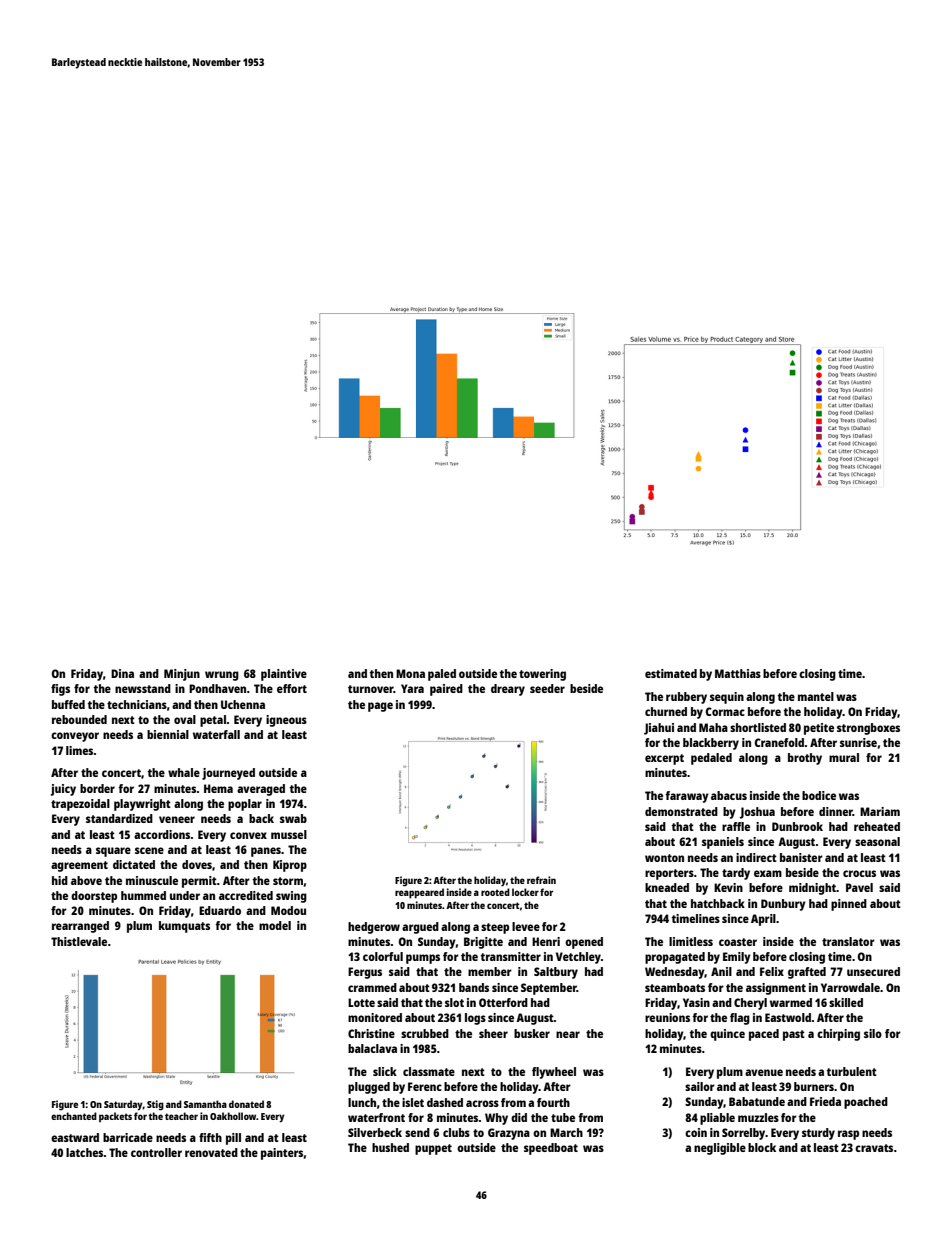  What do you see at coordinates (293, 818) in the screenshot?
I see `swab` at bounding box center [293, 818].
